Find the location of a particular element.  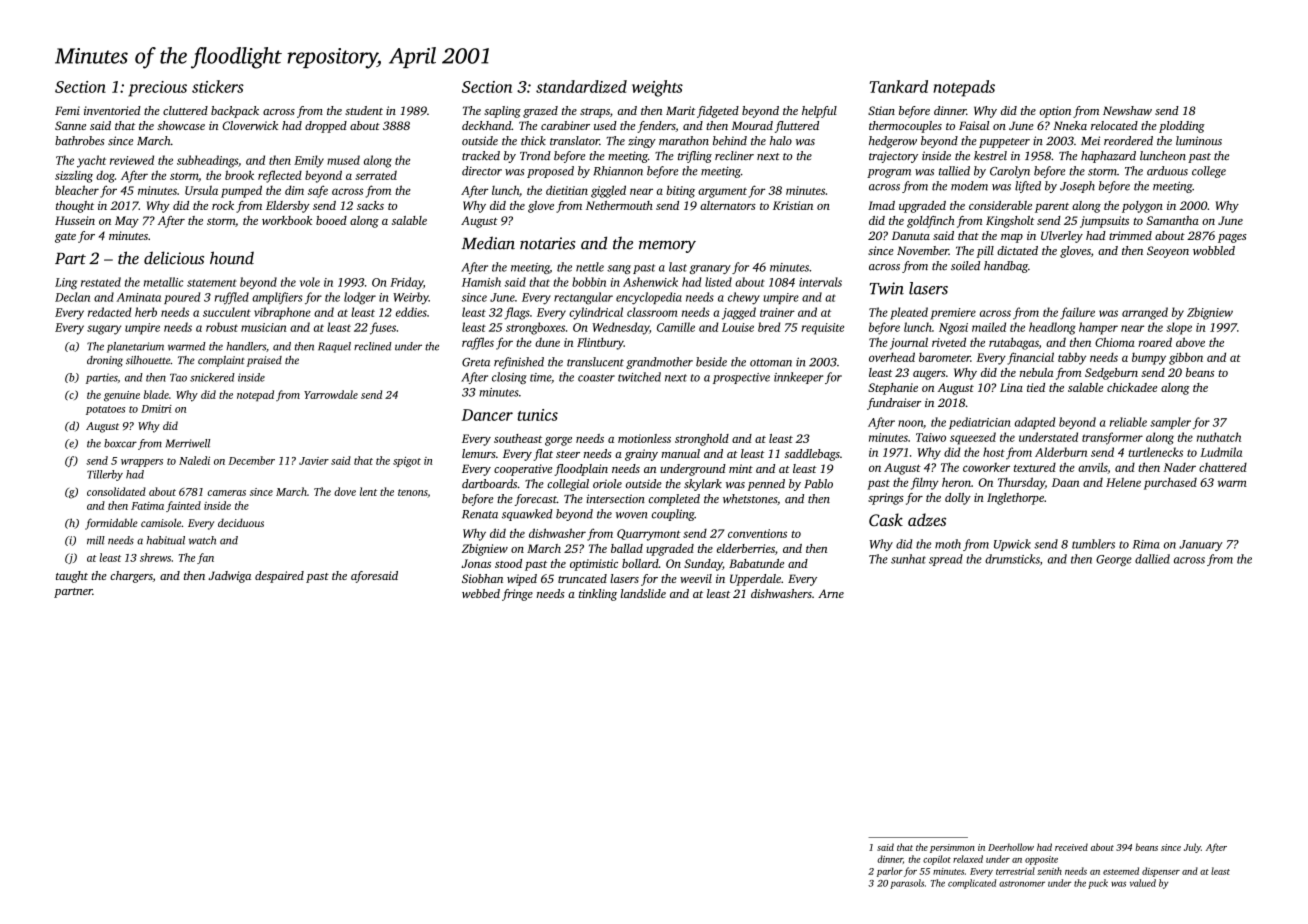

parlor is located at coordinates (890, 872).
